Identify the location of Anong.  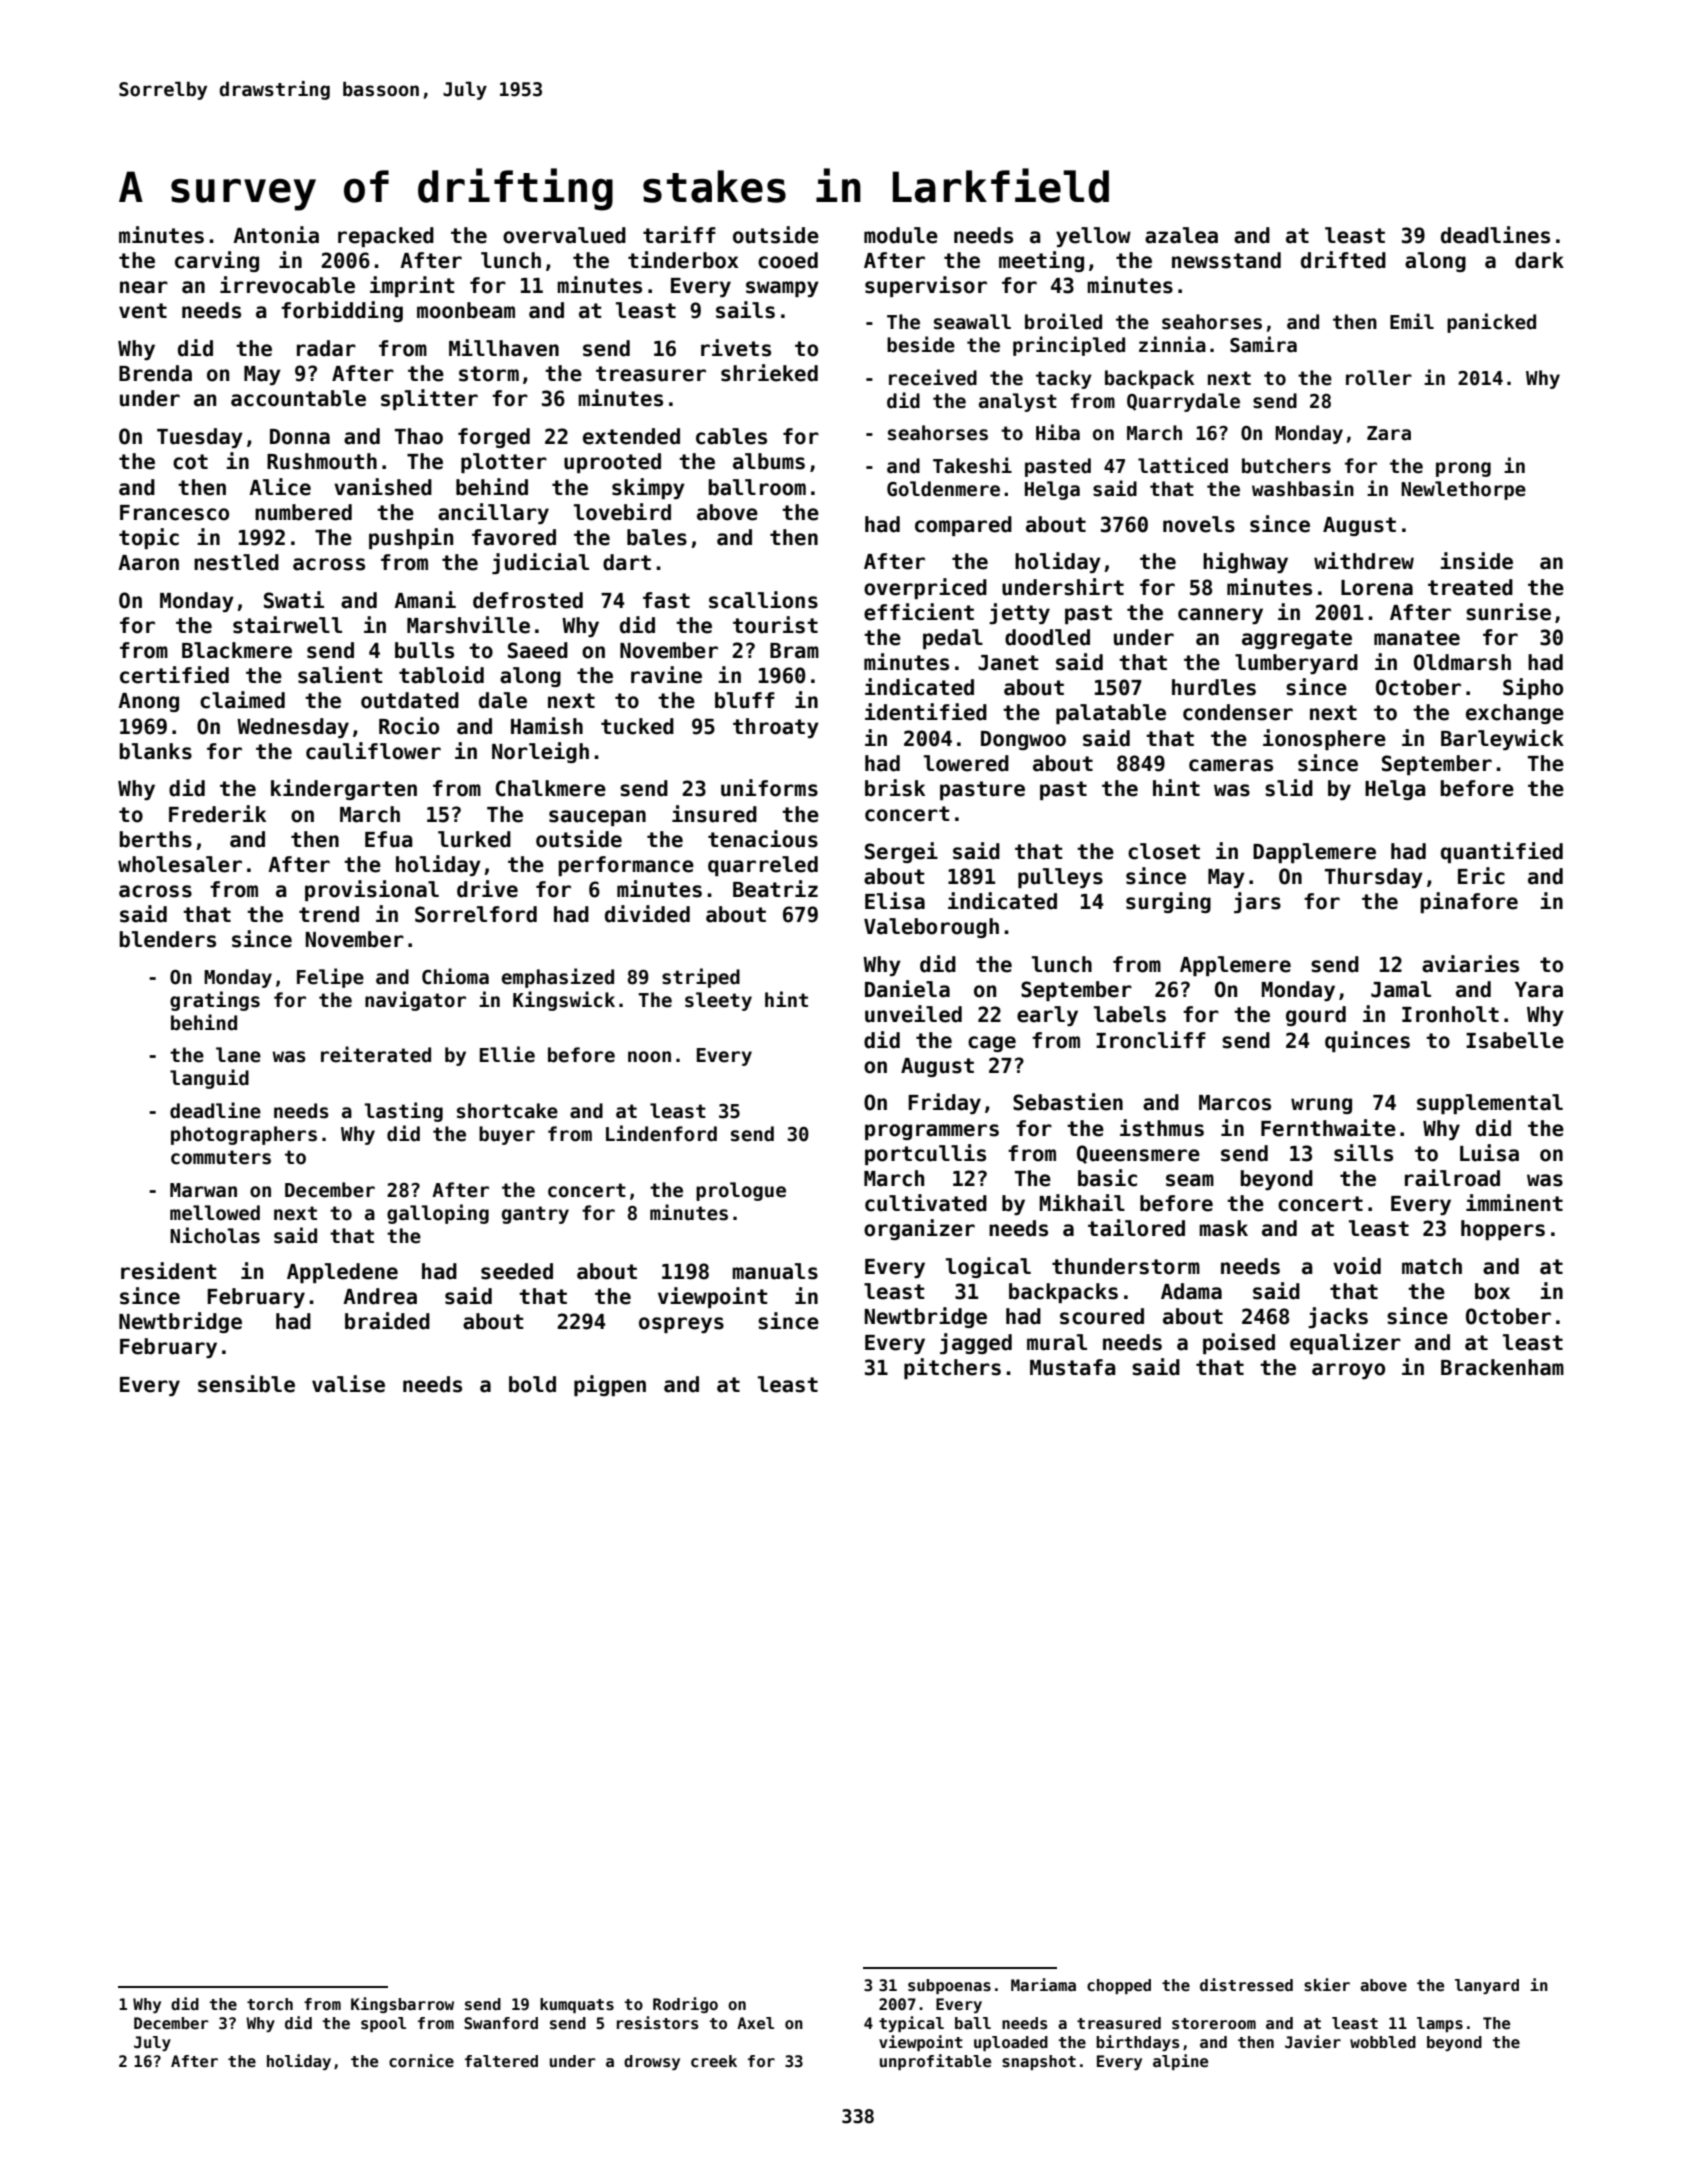
(148, 702).
